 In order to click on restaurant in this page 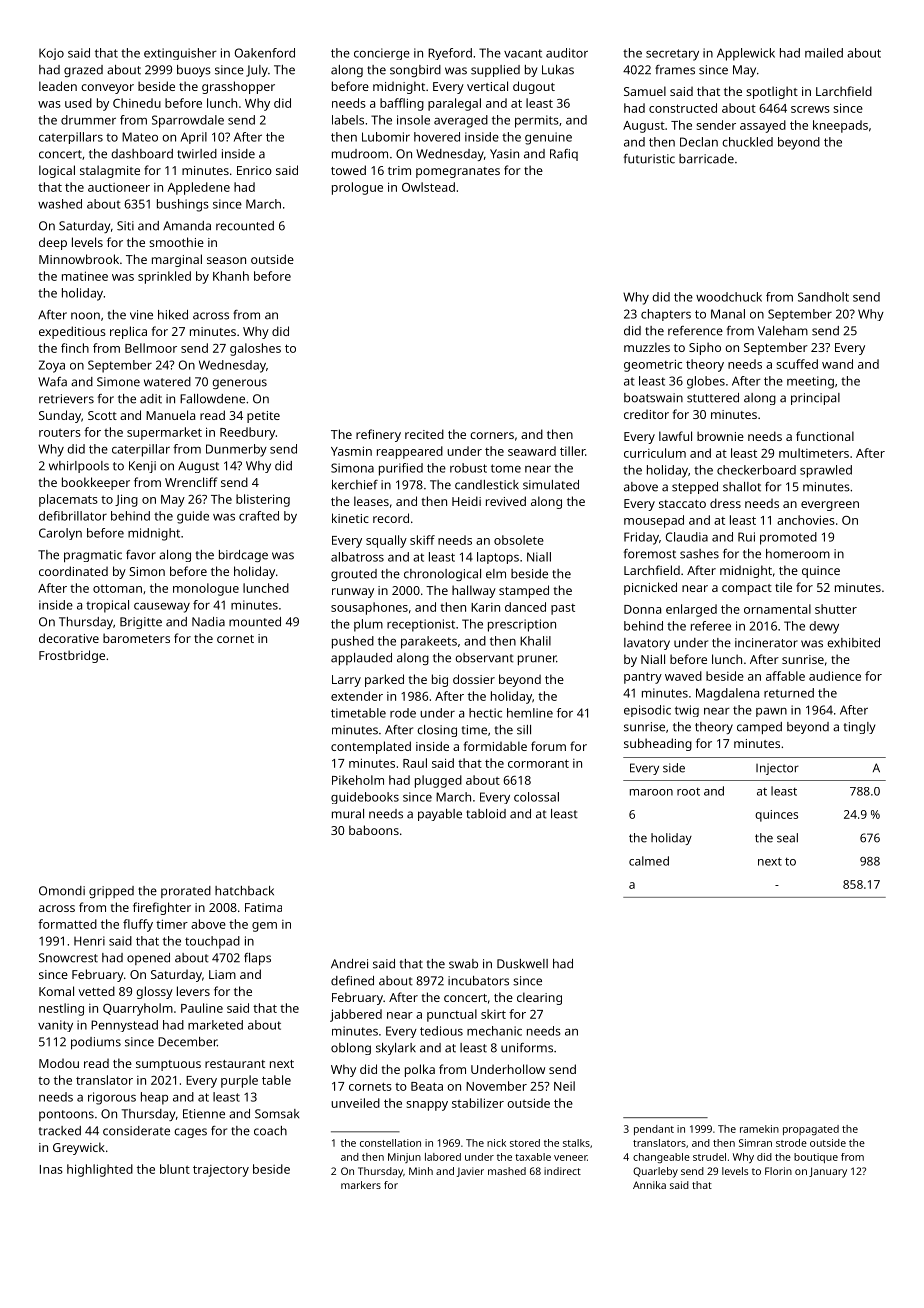, I will do `click(235, 1064)`.
